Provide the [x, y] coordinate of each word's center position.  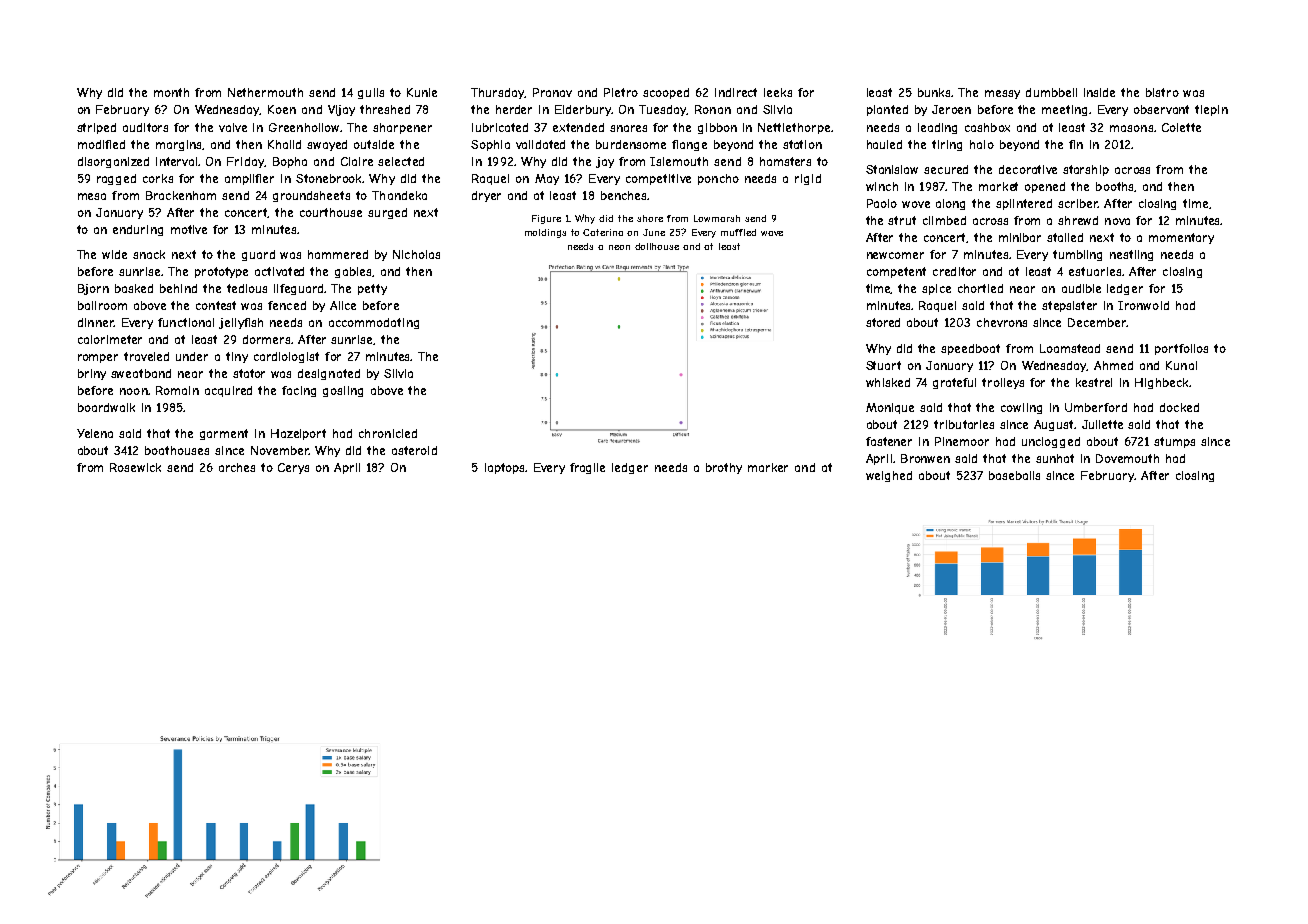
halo [982, 144]
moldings [545, 233]
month [171, 92]
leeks [778, 92]
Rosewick [135, 467]
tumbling [1077, 255]
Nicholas [416, 254]
